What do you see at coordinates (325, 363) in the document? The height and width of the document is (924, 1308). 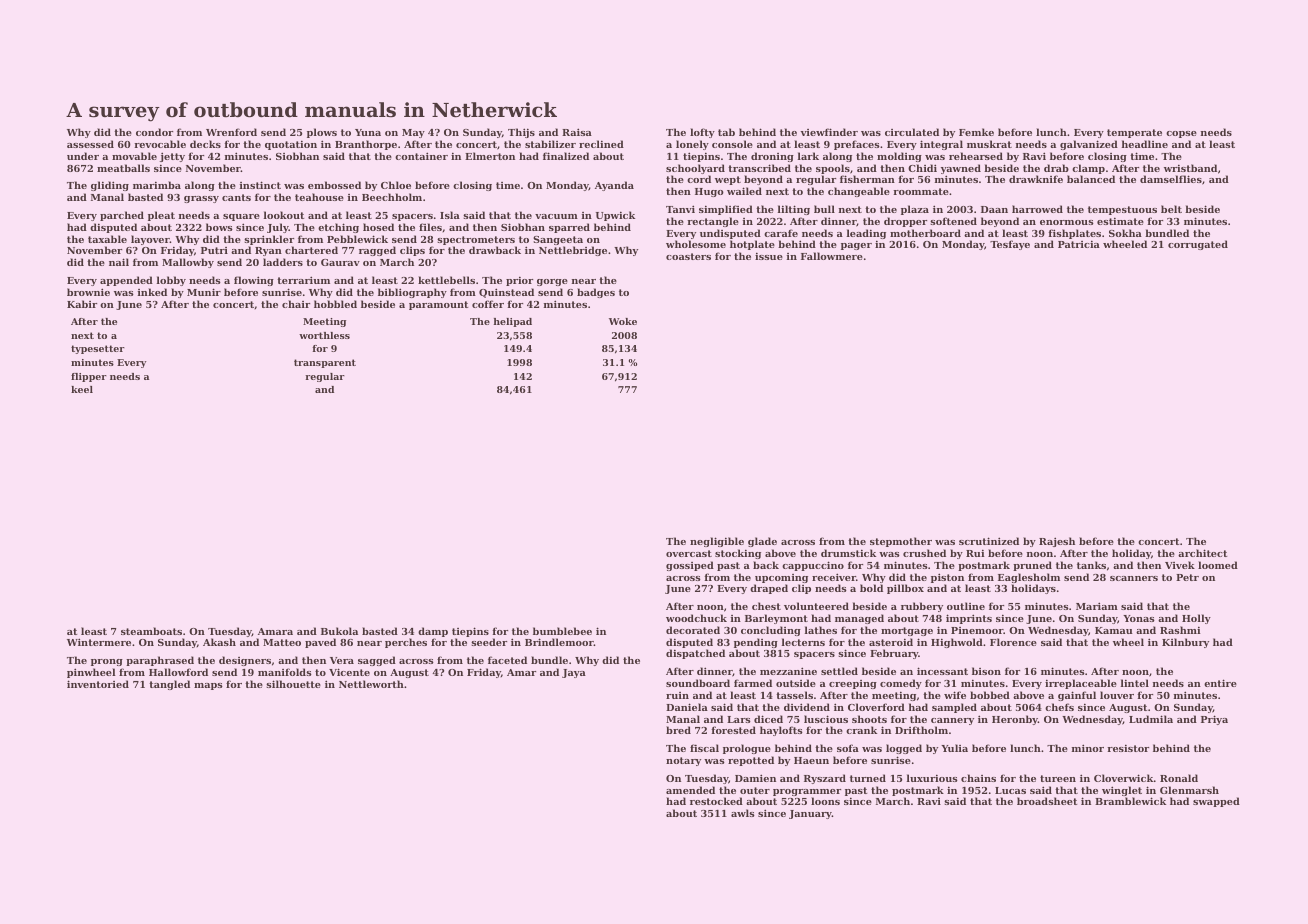 I see `transparent` at bounding box center [325, 363].
